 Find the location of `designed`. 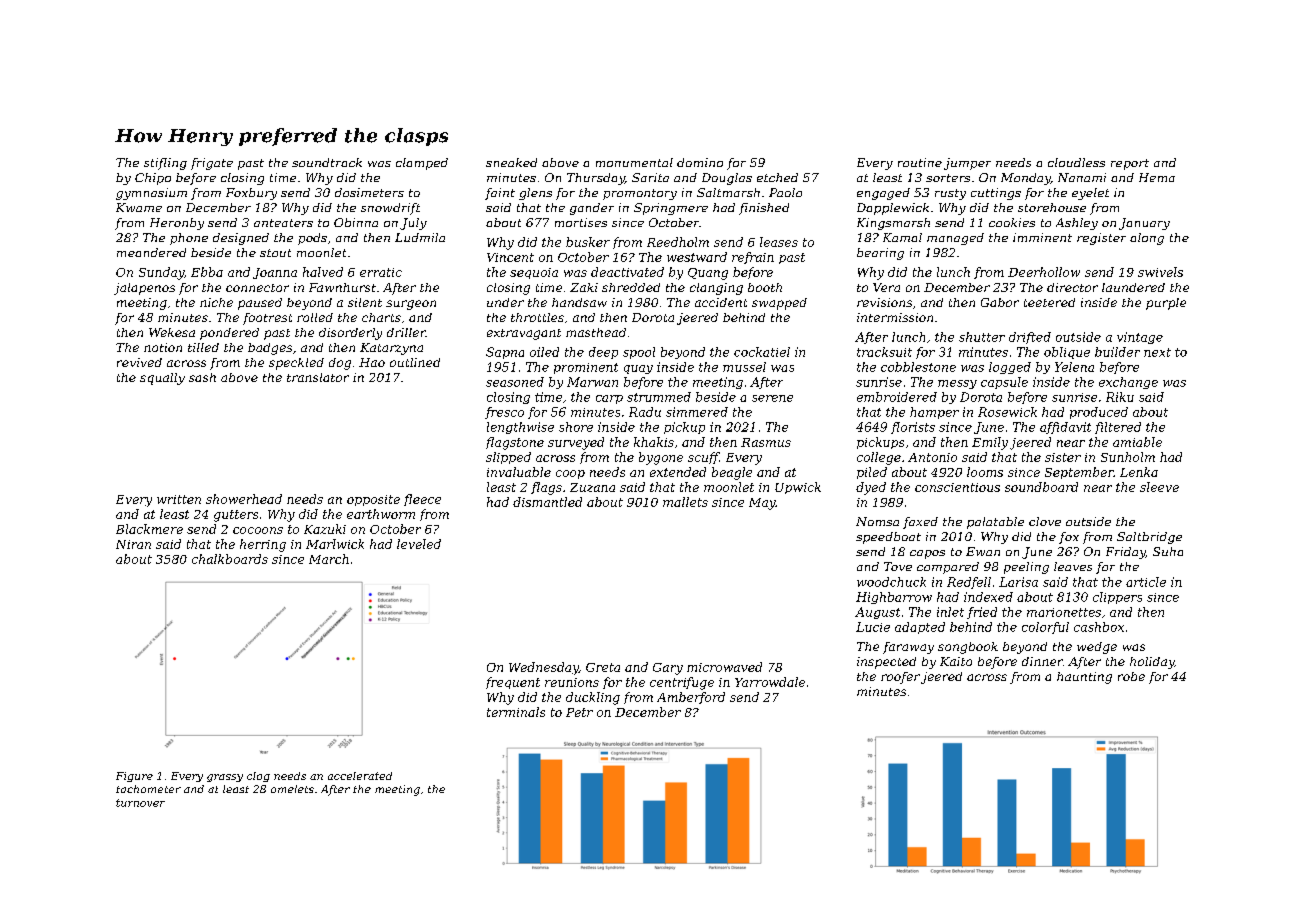

designed is located at coordinates (241, 239).
